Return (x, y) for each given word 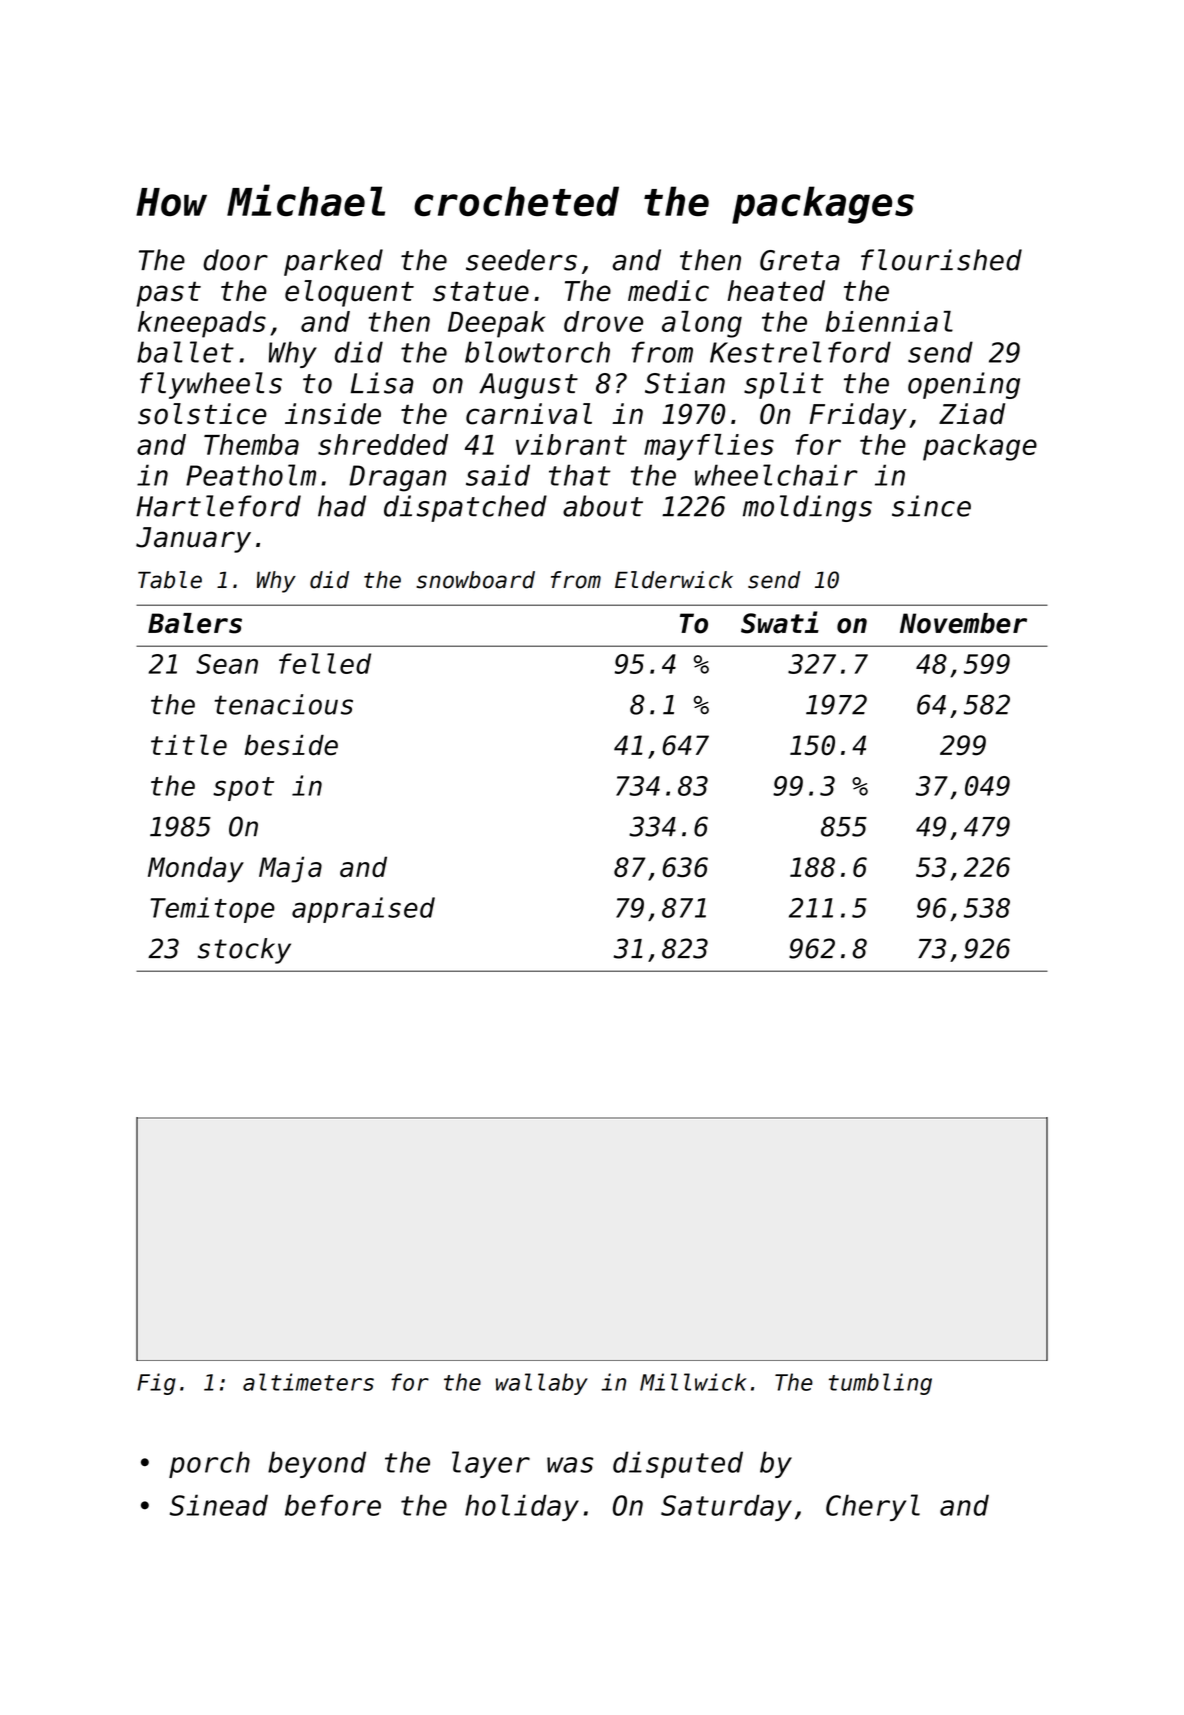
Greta (800, 260)
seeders (521, 260)
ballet (185, 352)
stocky (244, 951)
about (603, 506)
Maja (290, 869)
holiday (522, 1507)
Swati (780, 622)
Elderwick (674, 580)
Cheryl (873, 1507)
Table (170, 580)
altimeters (308, 1382)
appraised (363, 910)
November (963, 623)
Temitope (212, 910)
